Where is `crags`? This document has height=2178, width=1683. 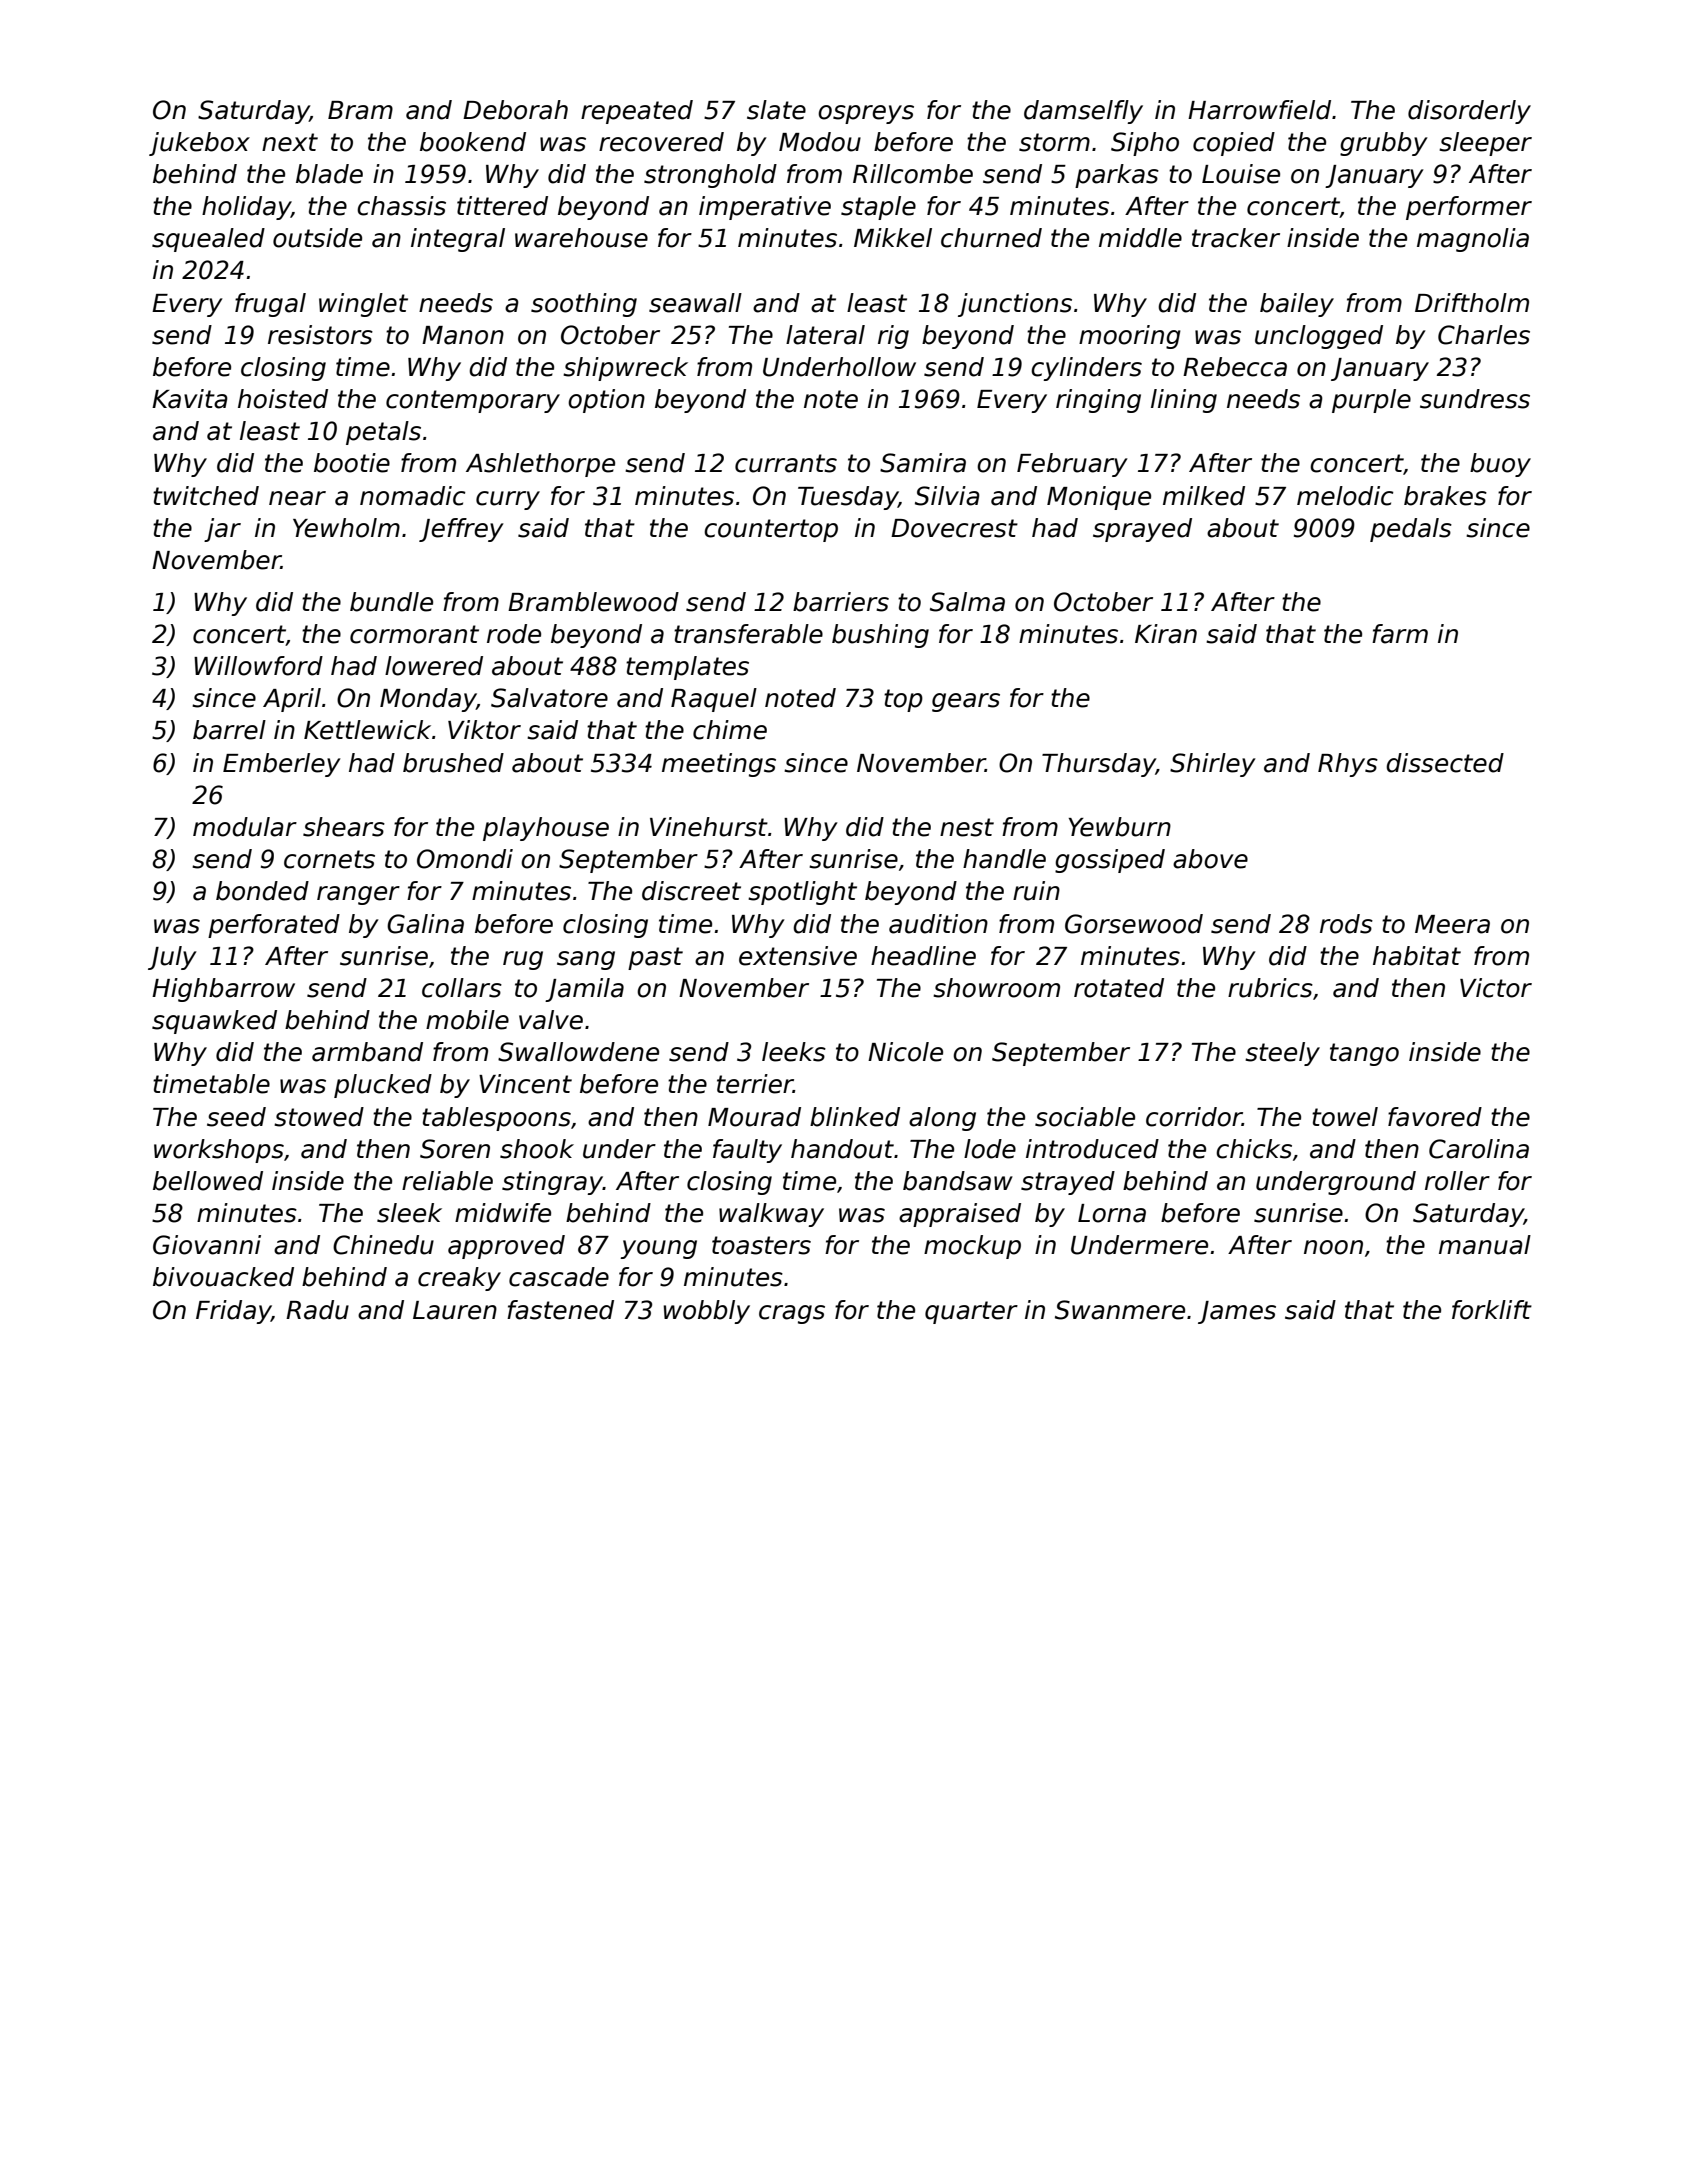
crags is located at coordinates (792, 1314).
